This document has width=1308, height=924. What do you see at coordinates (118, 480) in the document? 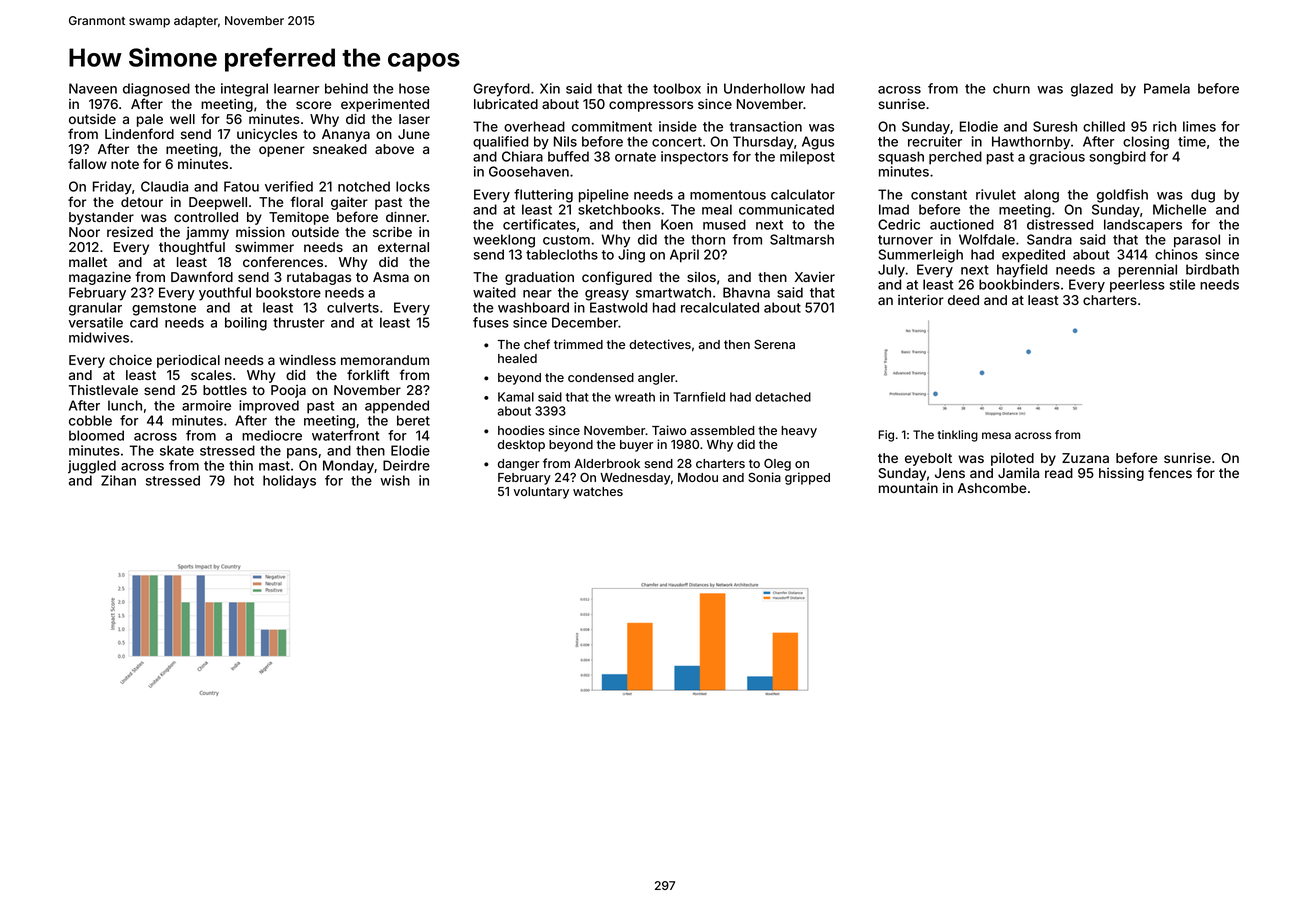
I see `Zihan` at bounding box center [118, 480].
